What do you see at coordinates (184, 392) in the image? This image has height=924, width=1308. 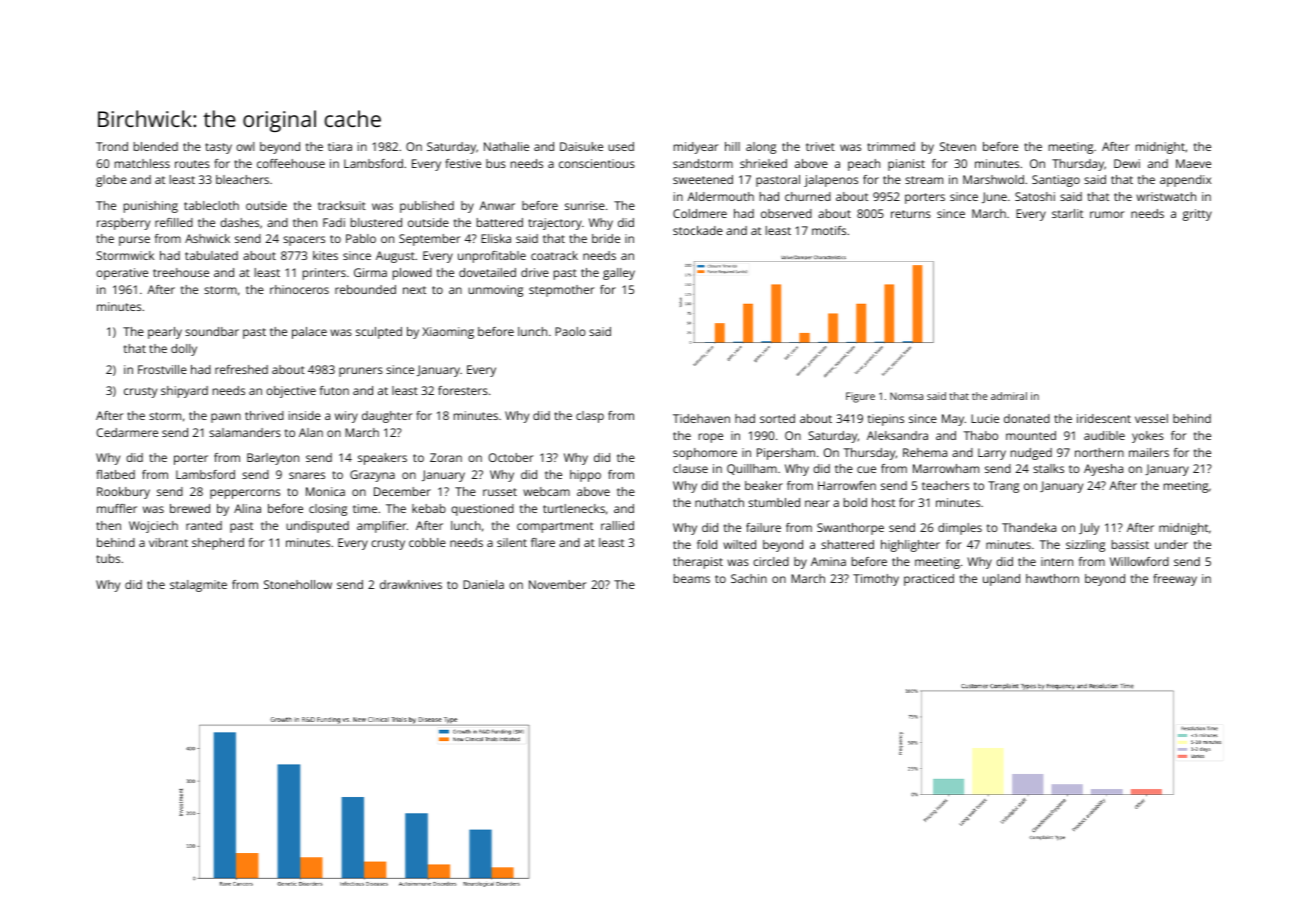 I see `shipyard` at bounding box center [184, 392].
